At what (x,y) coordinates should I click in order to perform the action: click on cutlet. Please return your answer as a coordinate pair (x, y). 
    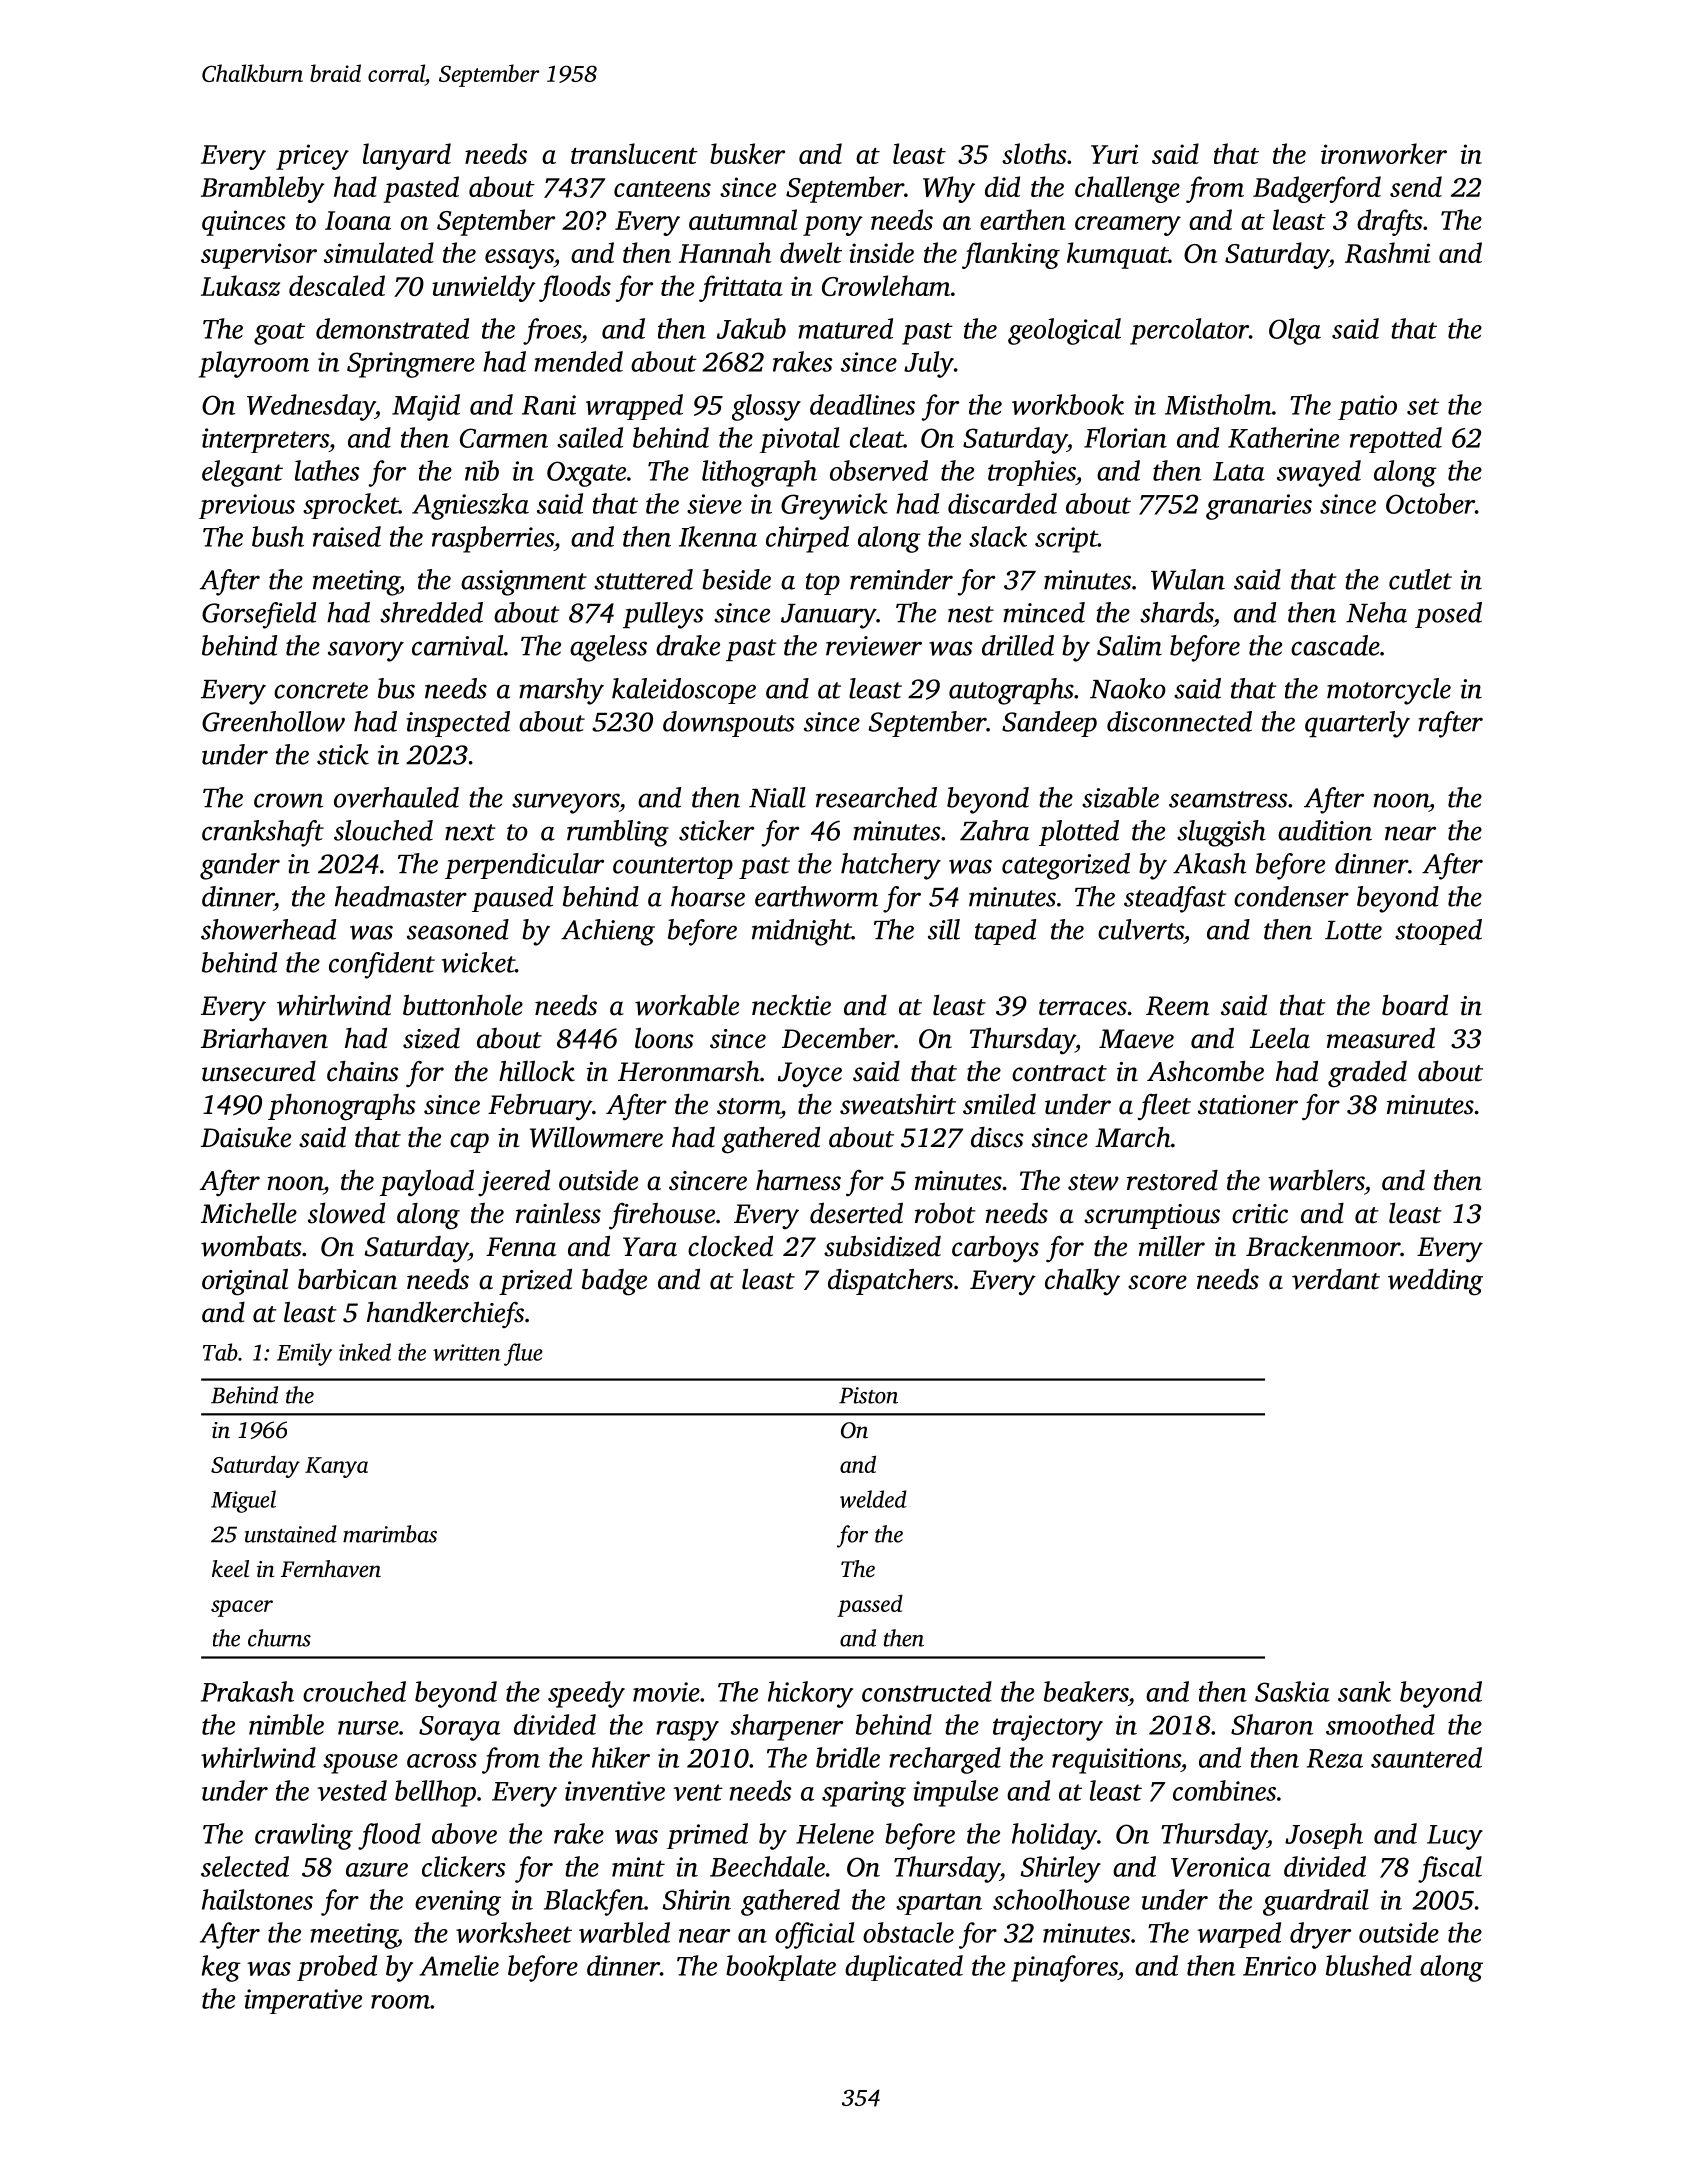
    Looking at the image, I should click on (1420, 579).
